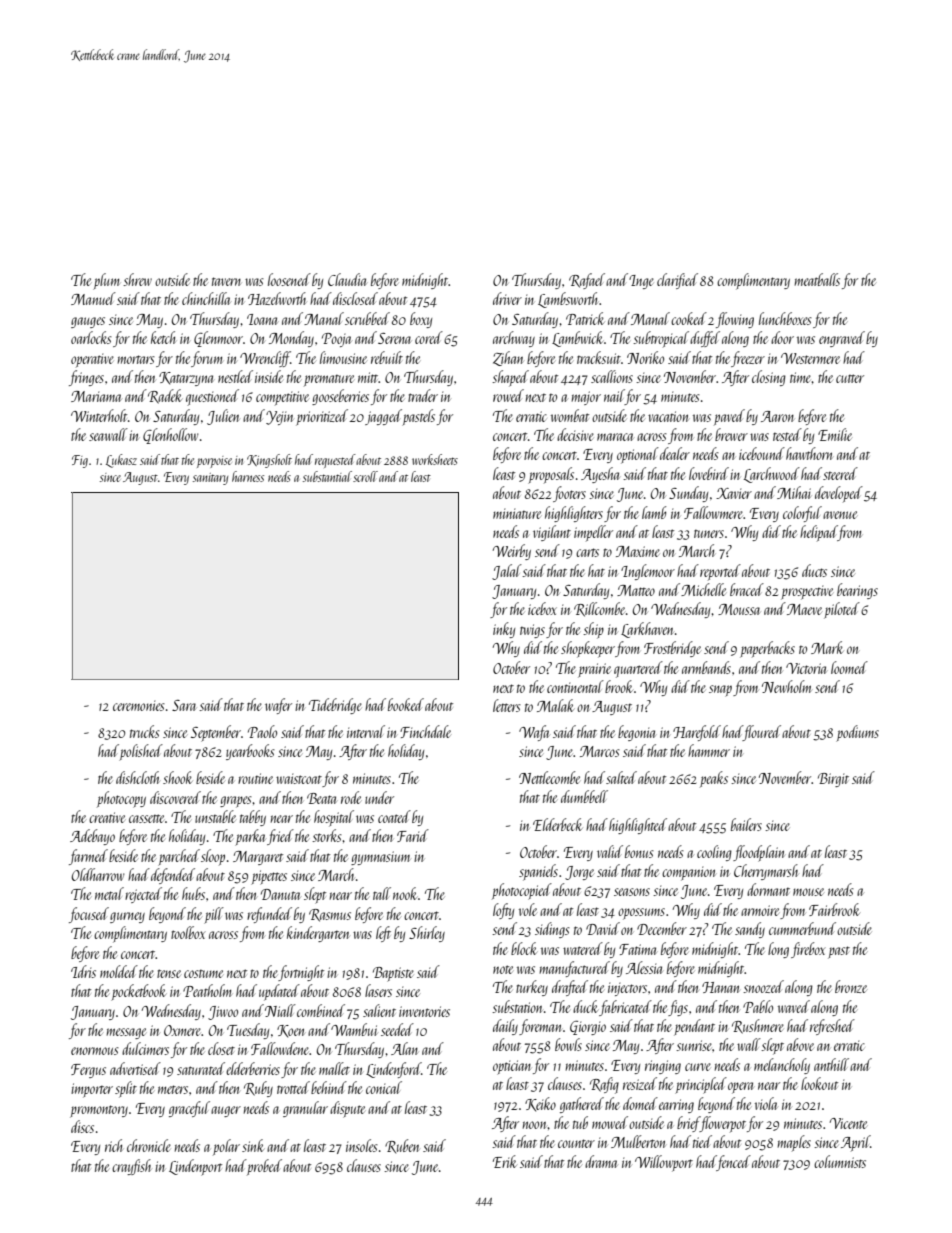 The height and width of the screenshot is (1233, 952). I want to click on trader, so click(423, 395).
